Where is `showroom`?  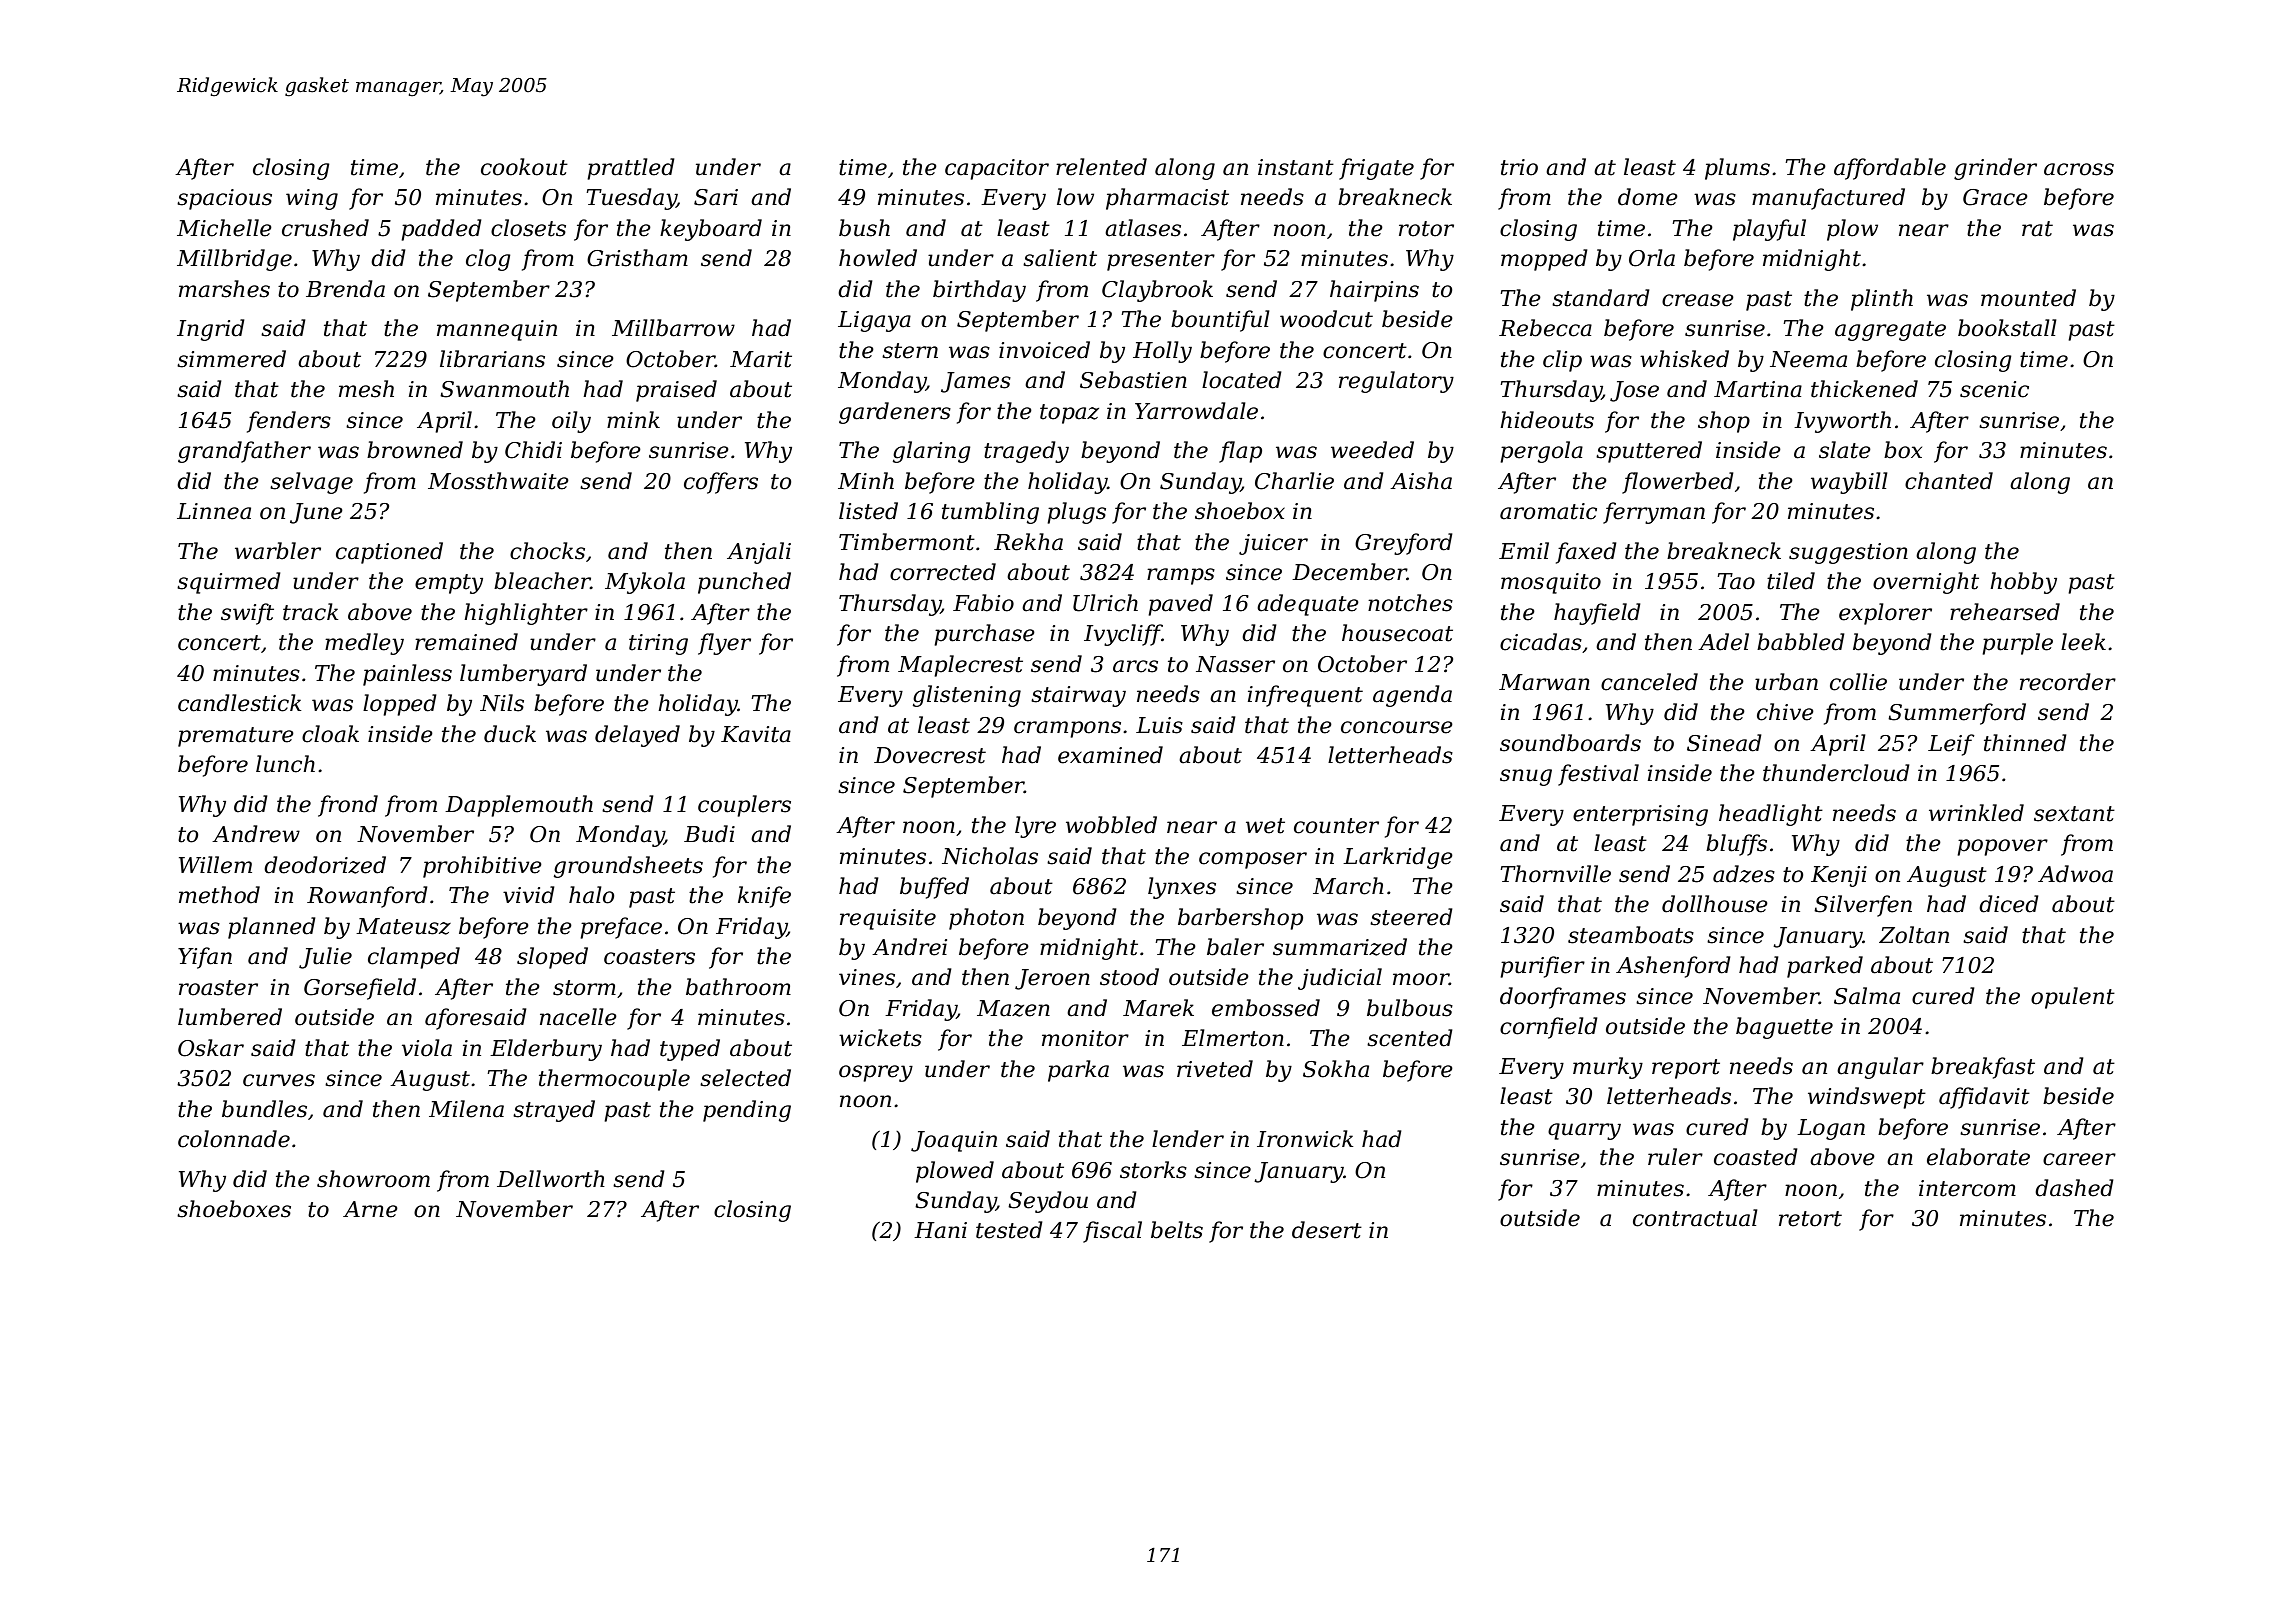 showroom is located at coordinates (373, 1179).
